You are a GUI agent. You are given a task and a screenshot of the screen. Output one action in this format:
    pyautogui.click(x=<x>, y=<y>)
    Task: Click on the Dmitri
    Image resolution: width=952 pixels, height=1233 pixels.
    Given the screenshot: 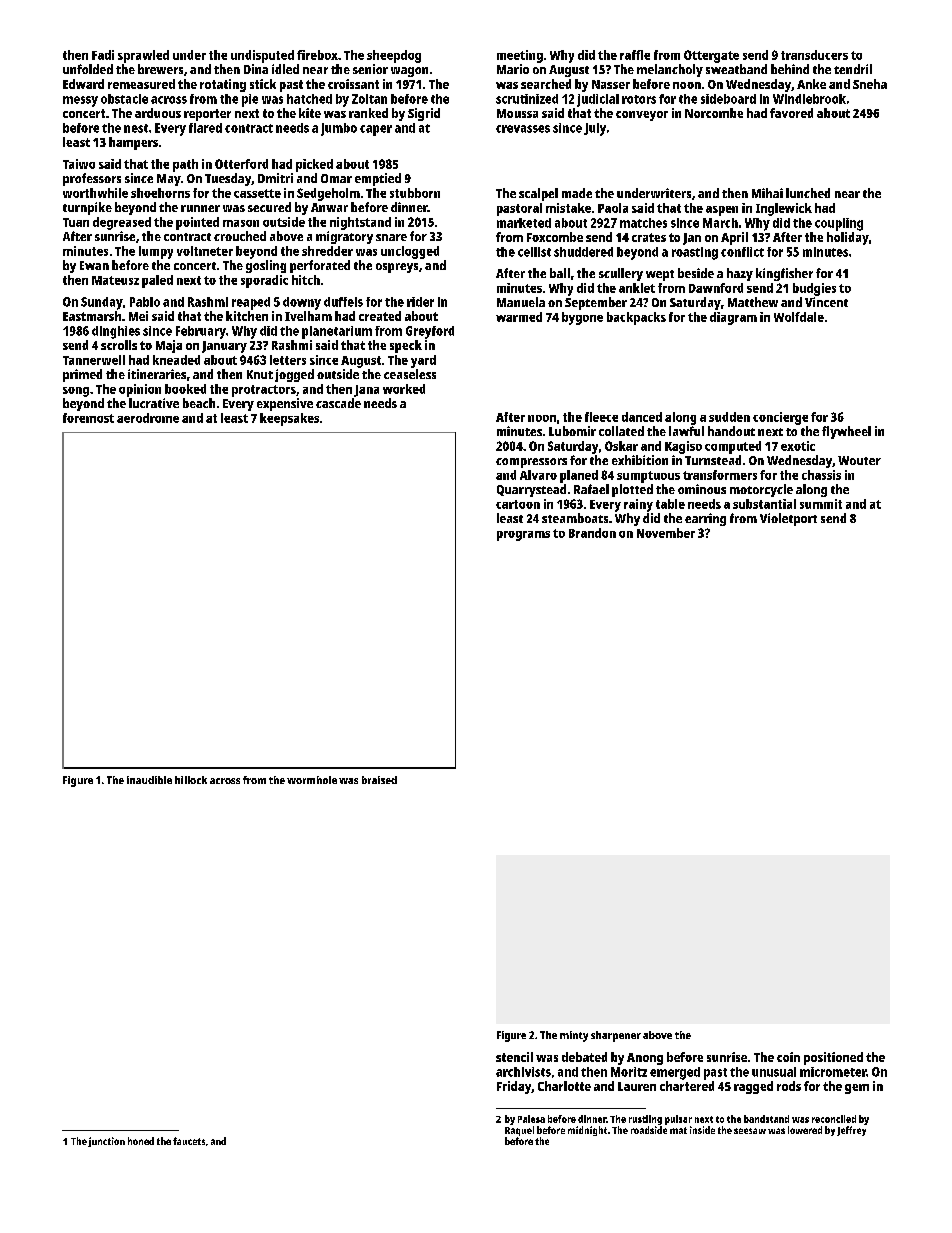 What is the action you would take?
    pyautogui.click(x=275, y=178)
